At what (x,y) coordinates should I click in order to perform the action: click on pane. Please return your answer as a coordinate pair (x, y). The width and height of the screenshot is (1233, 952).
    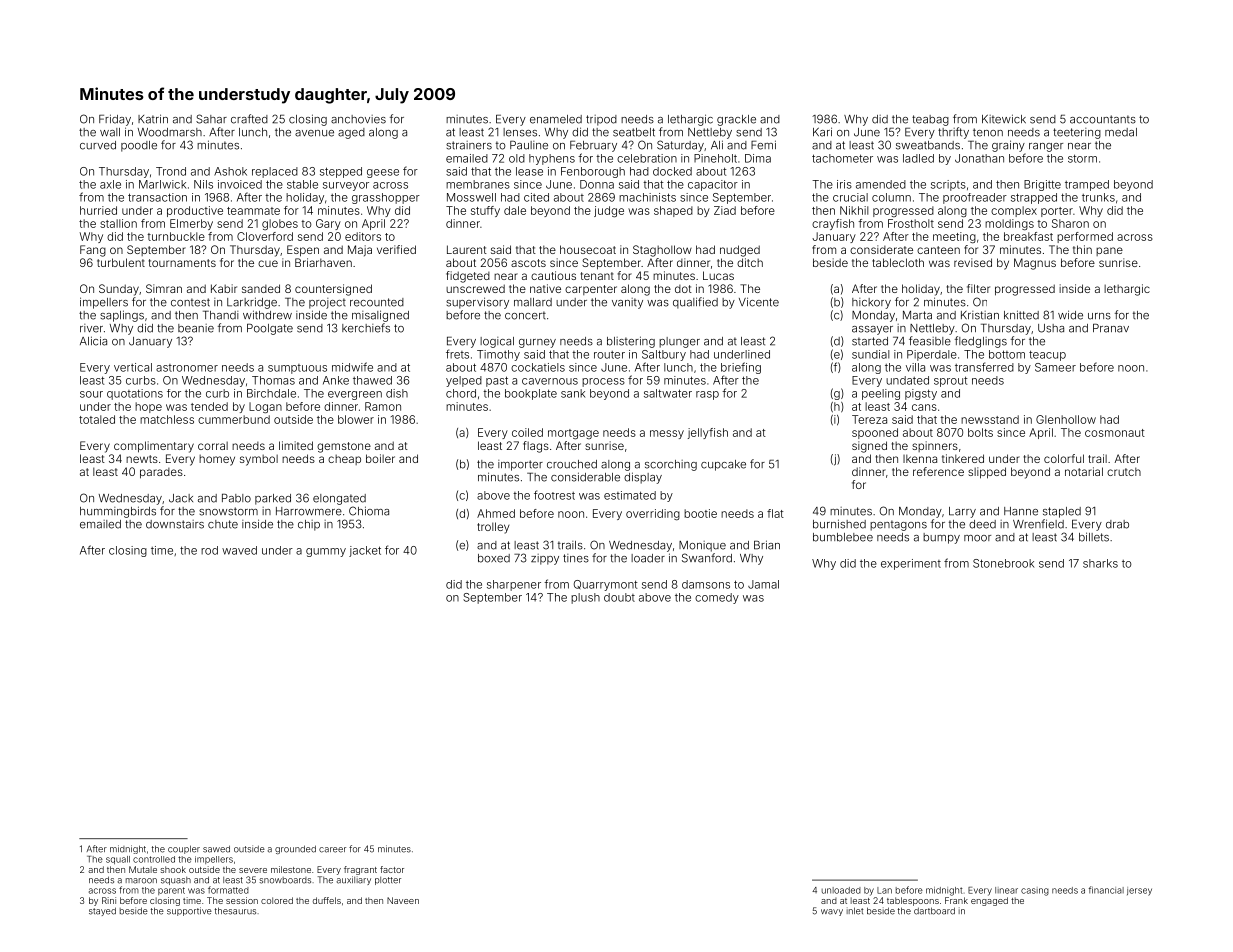
    Looking at the image, I should click on (1109, 251).
